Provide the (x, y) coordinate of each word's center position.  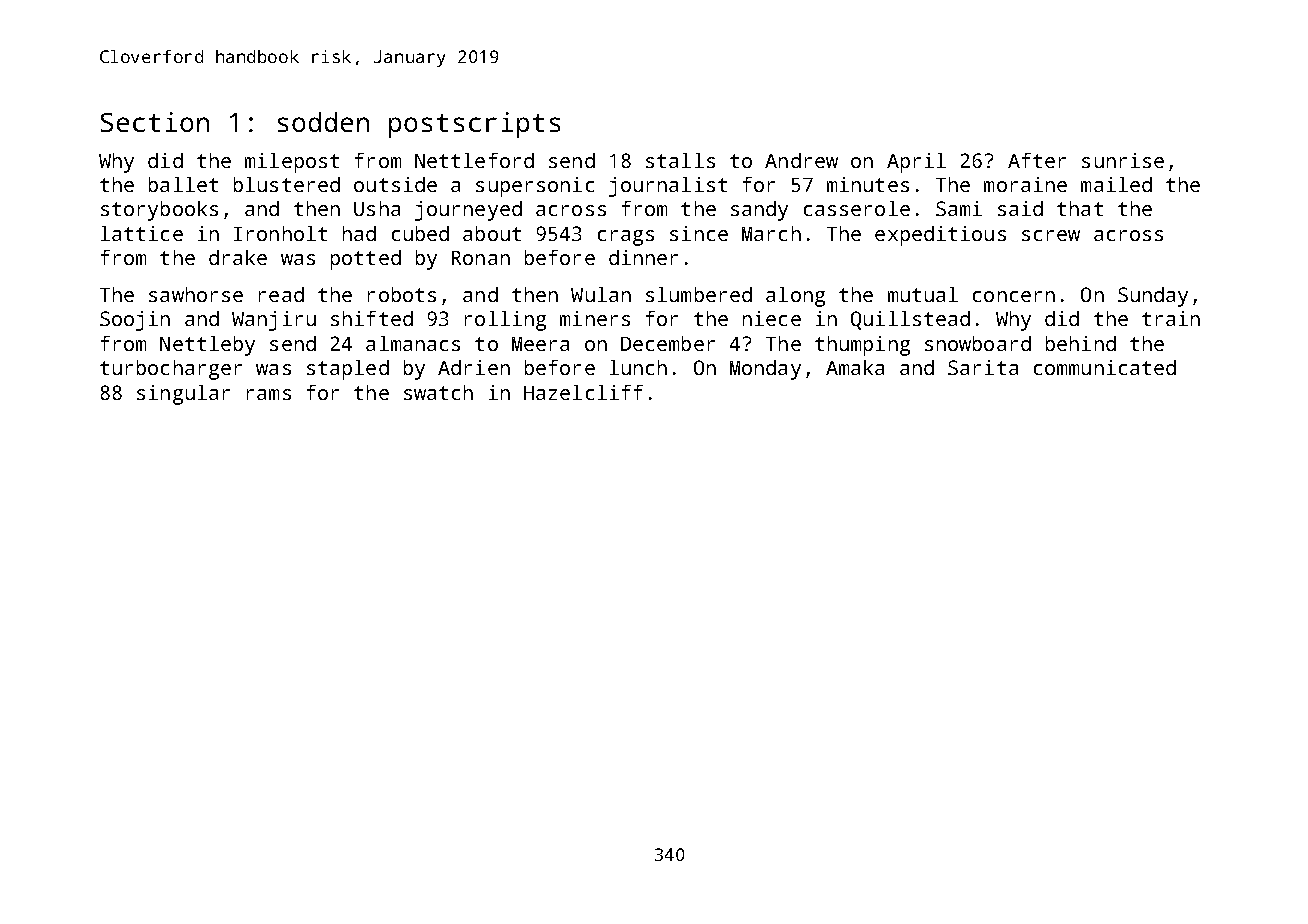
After (1037, 160)
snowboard (978, 343)
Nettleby (207, 346)
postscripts (474, 125)
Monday (765, 370)
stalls (680, 160)
